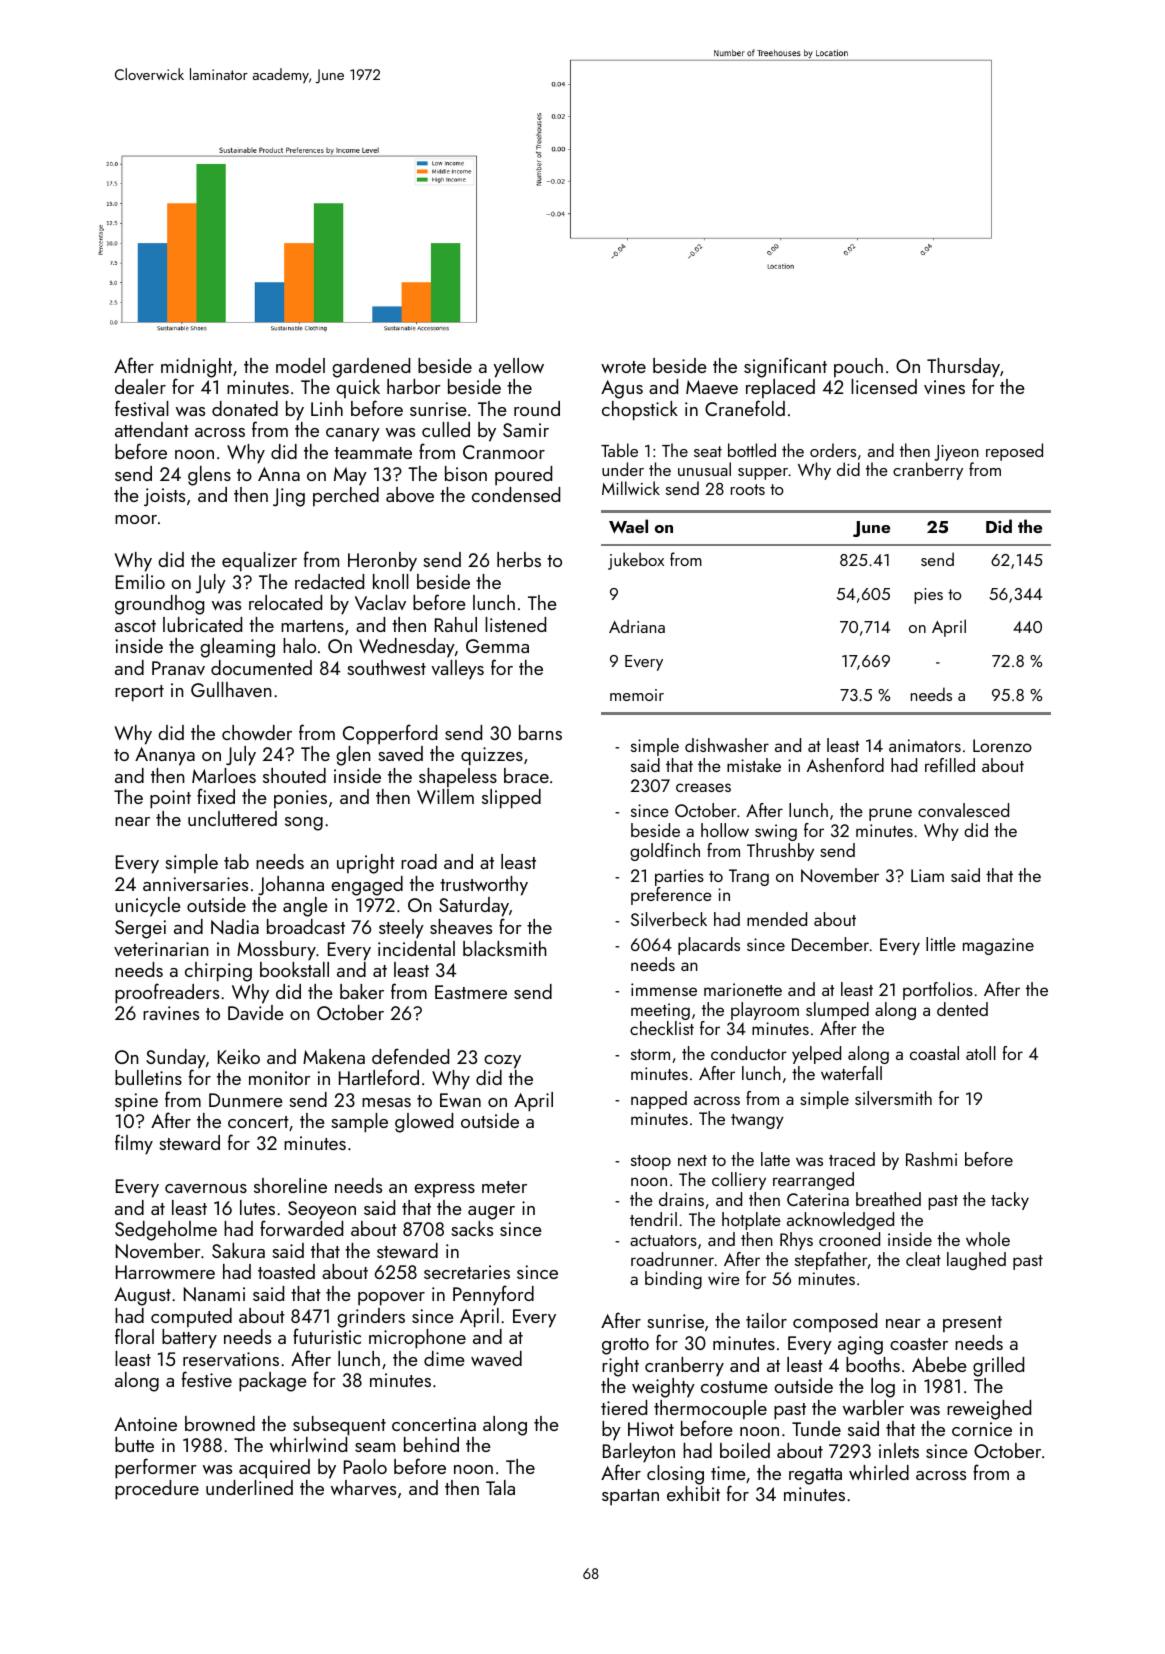 The image size is (1165, 1654). What do you see at coordinates (928, 596) in the document?
I see `pies` at bounding box center [928, 596].
